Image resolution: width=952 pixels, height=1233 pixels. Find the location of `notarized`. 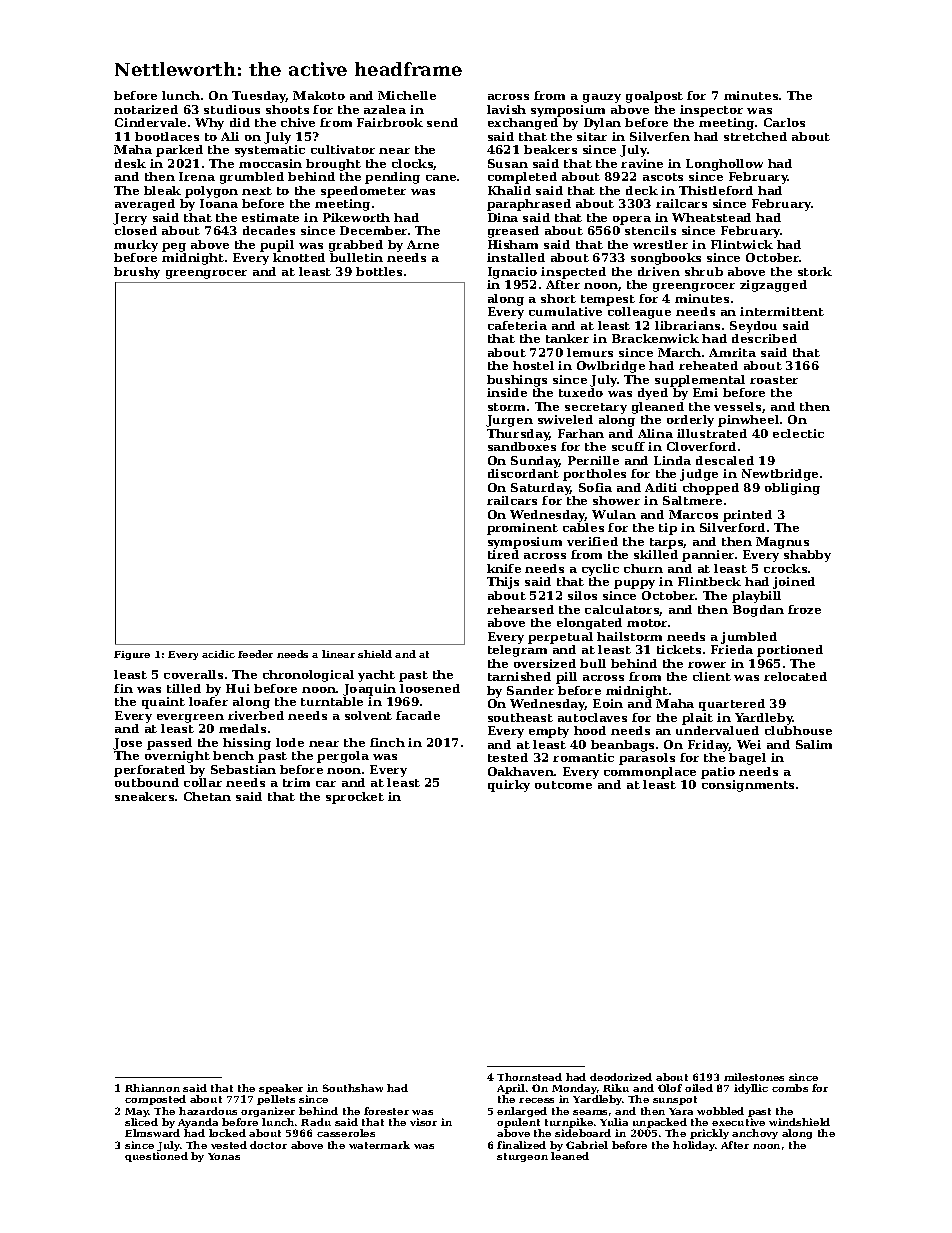

notarized is located at coordinates (146, 109).
